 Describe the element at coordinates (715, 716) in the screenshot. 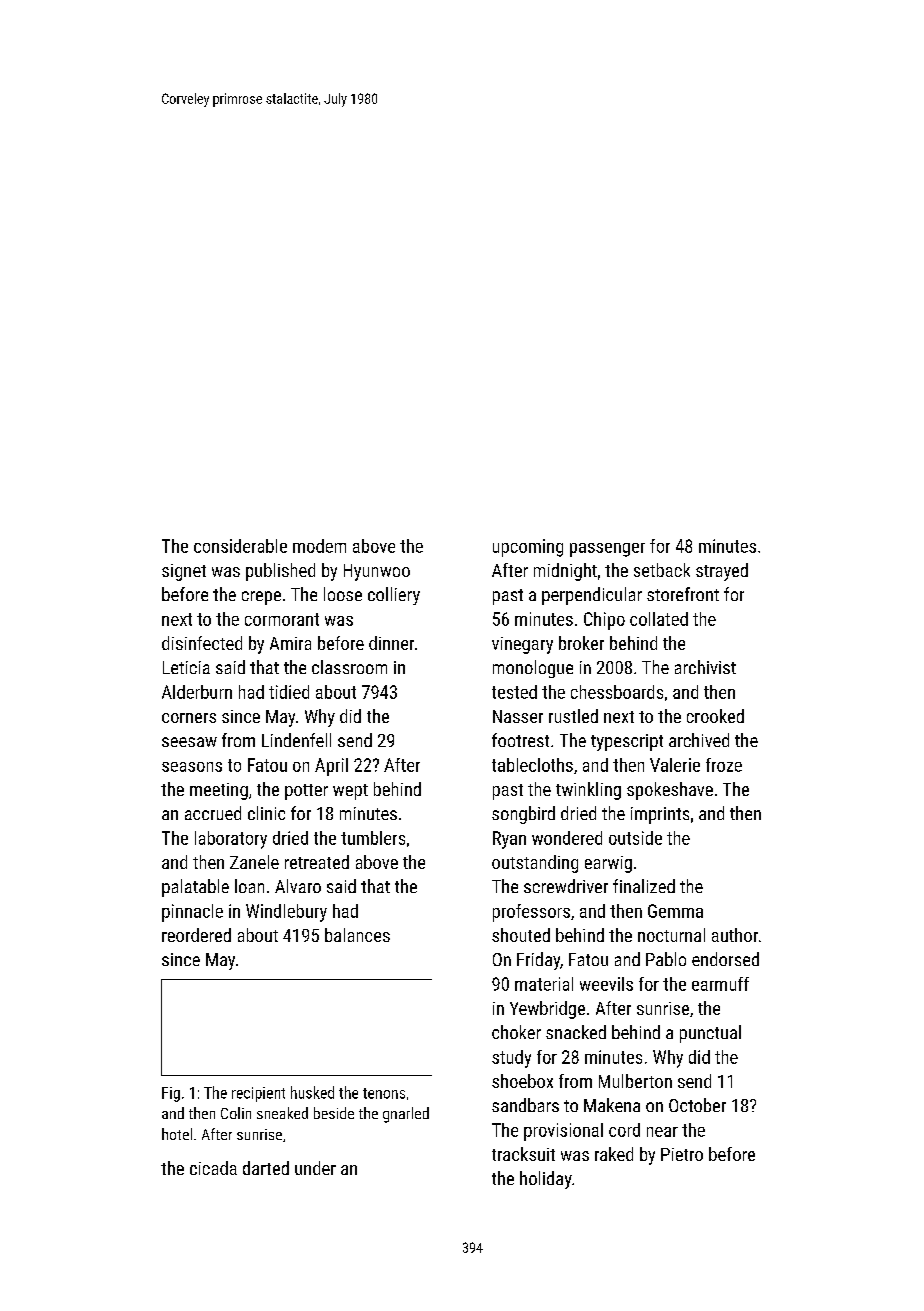

I see `crooked` at that location.
